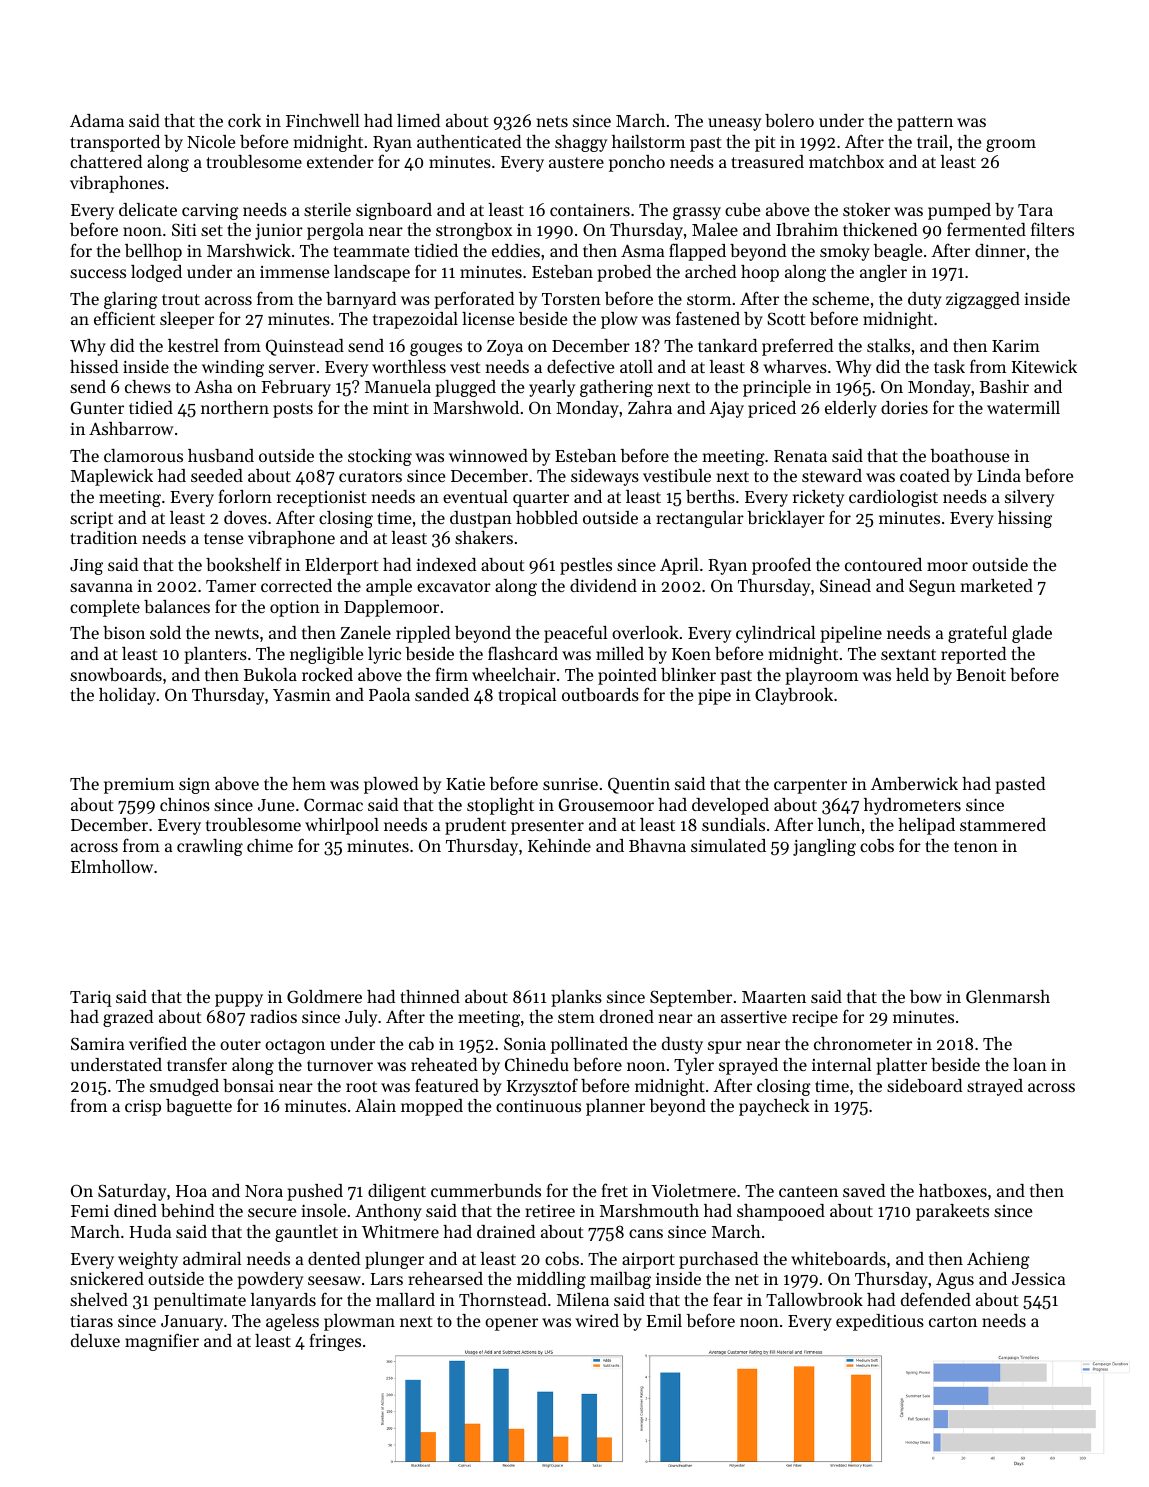 The height and width of the screenshot is (1487, 1149). I want to click on Thornstead, so click(503, 1299).
